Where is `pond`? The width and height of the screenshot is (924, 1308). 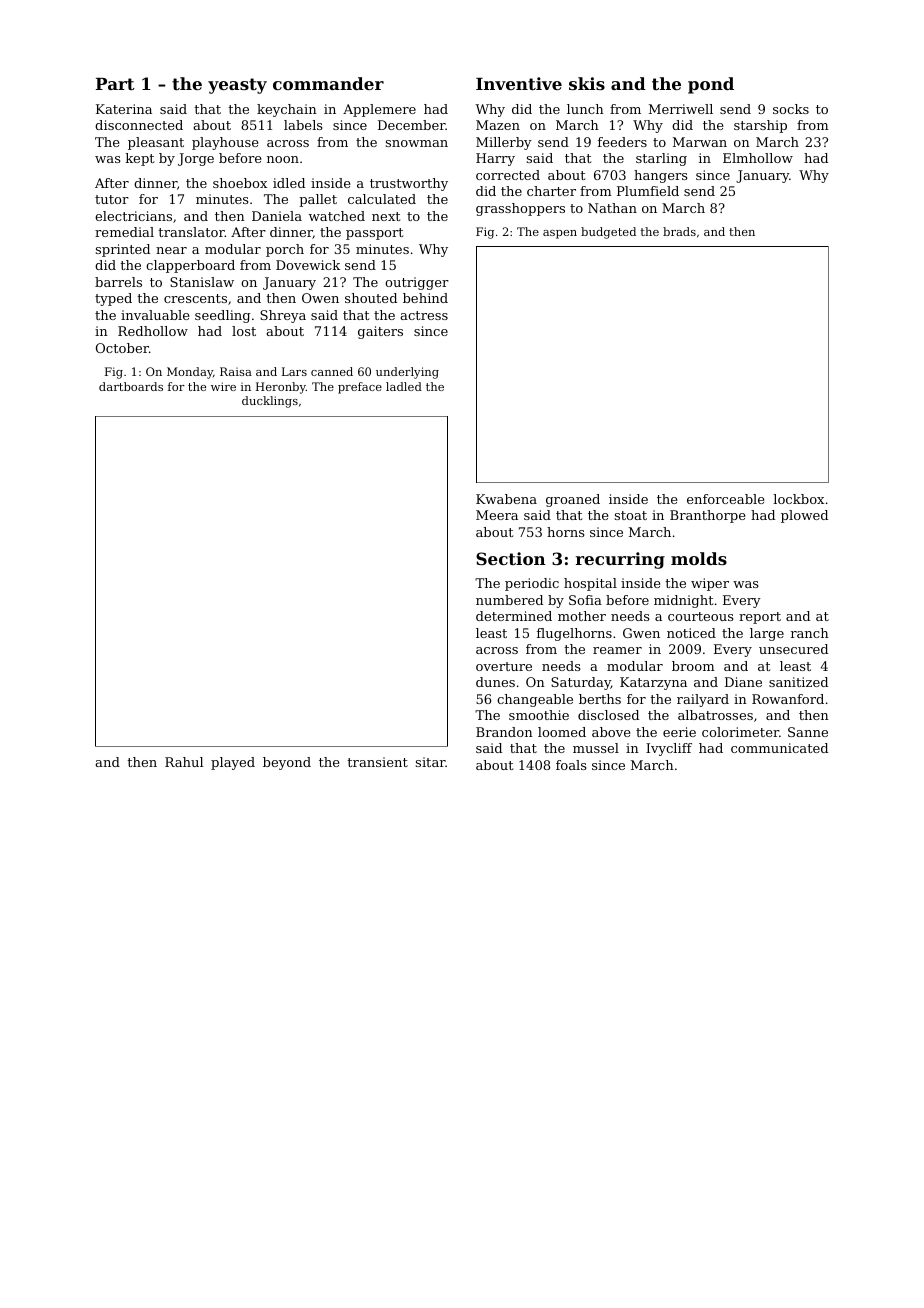 pond is located at coordinates (711, 85).
